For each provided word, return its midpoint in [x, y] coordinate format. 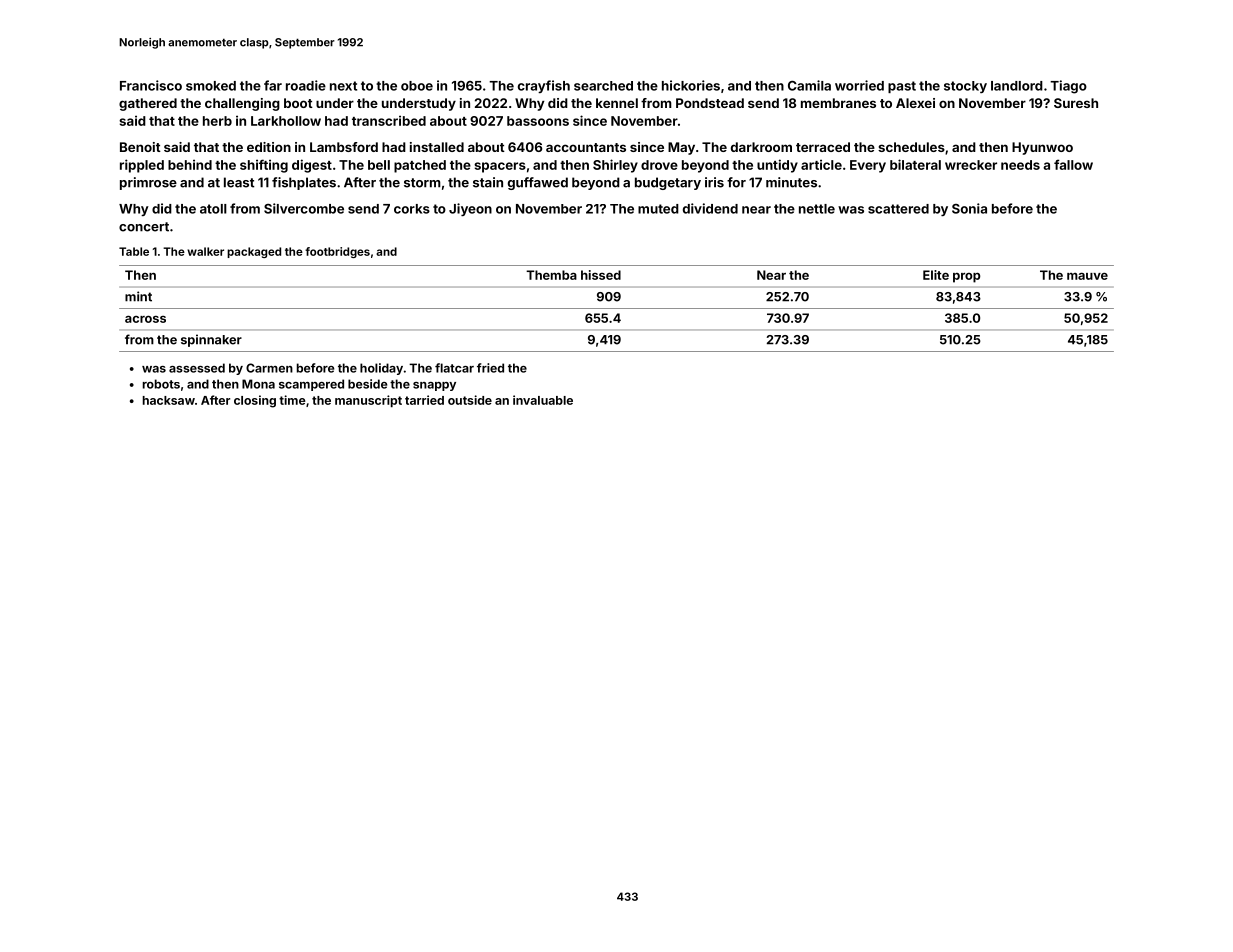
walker [205, 251]
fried [490, 368]
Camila [809, 85]
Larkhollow [286, 121]
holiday [381, 369]
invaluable [543, 400]
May [681, 148]
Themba [551, 275]
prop [966, 278]
